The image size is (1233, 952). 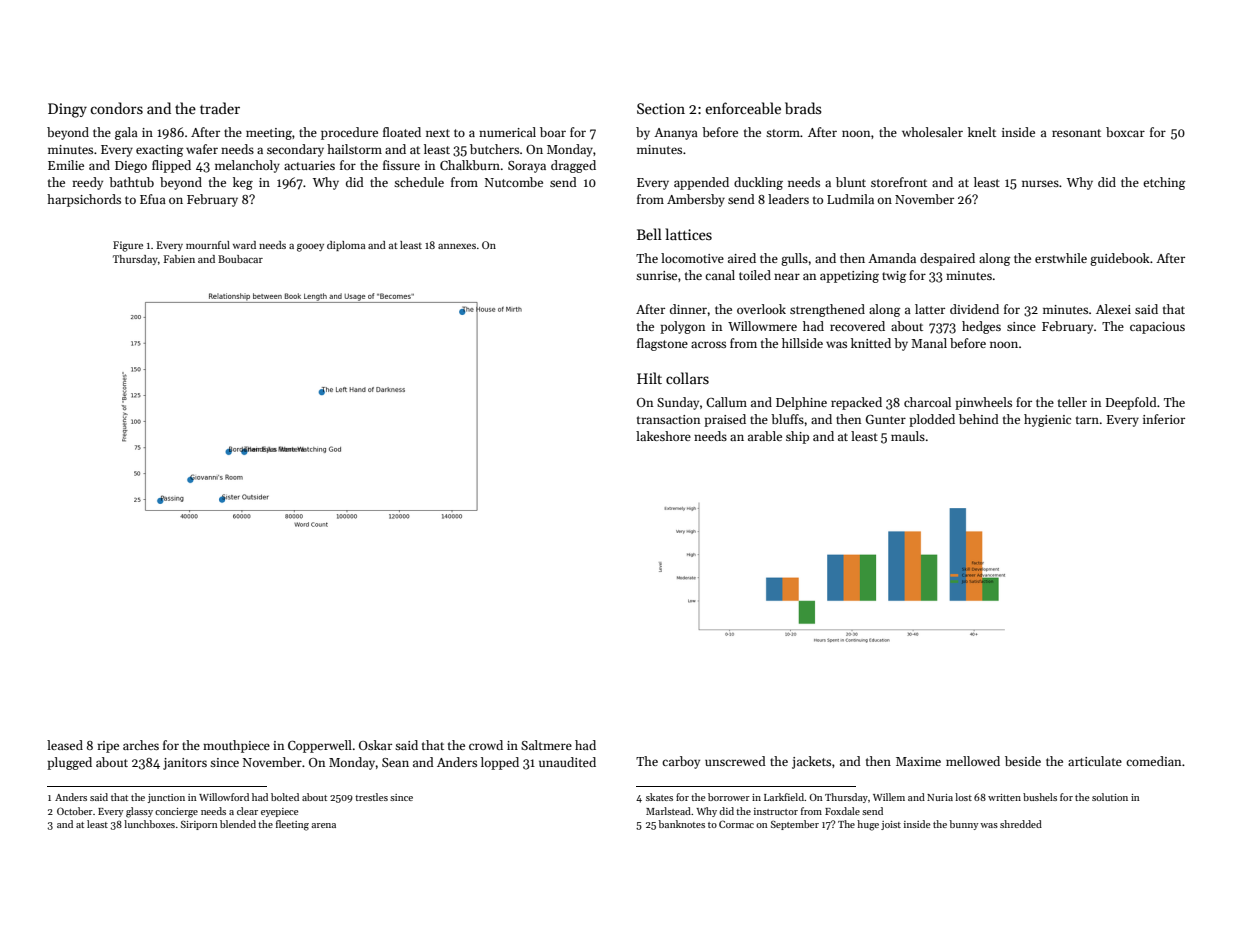 What do you see at coordinates (546, 745) in the page?
I see `Saltmere` at bounding box center [546, 745].
